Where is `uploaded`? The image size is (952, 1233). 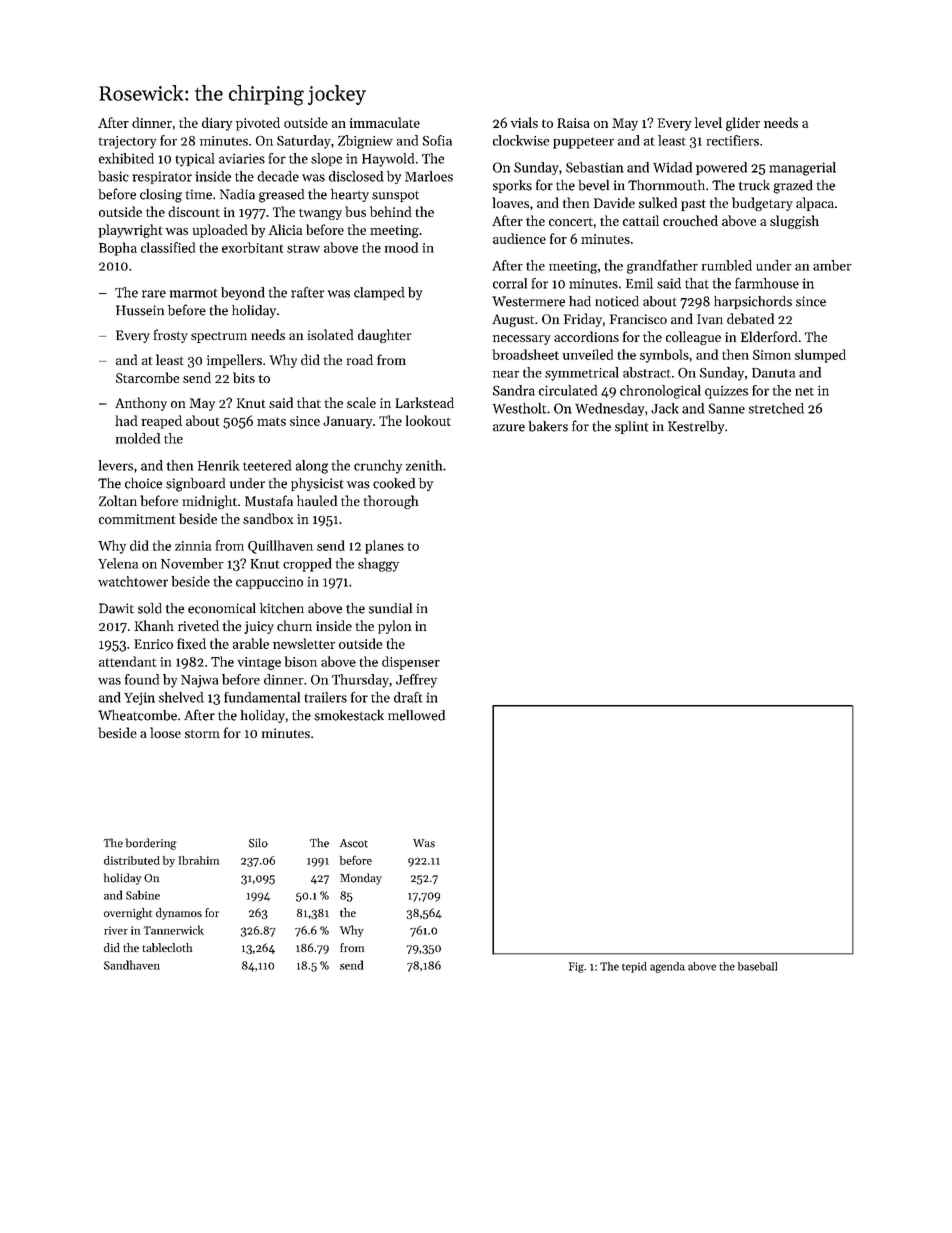 uploaded is located at coordinates (220, 231).
